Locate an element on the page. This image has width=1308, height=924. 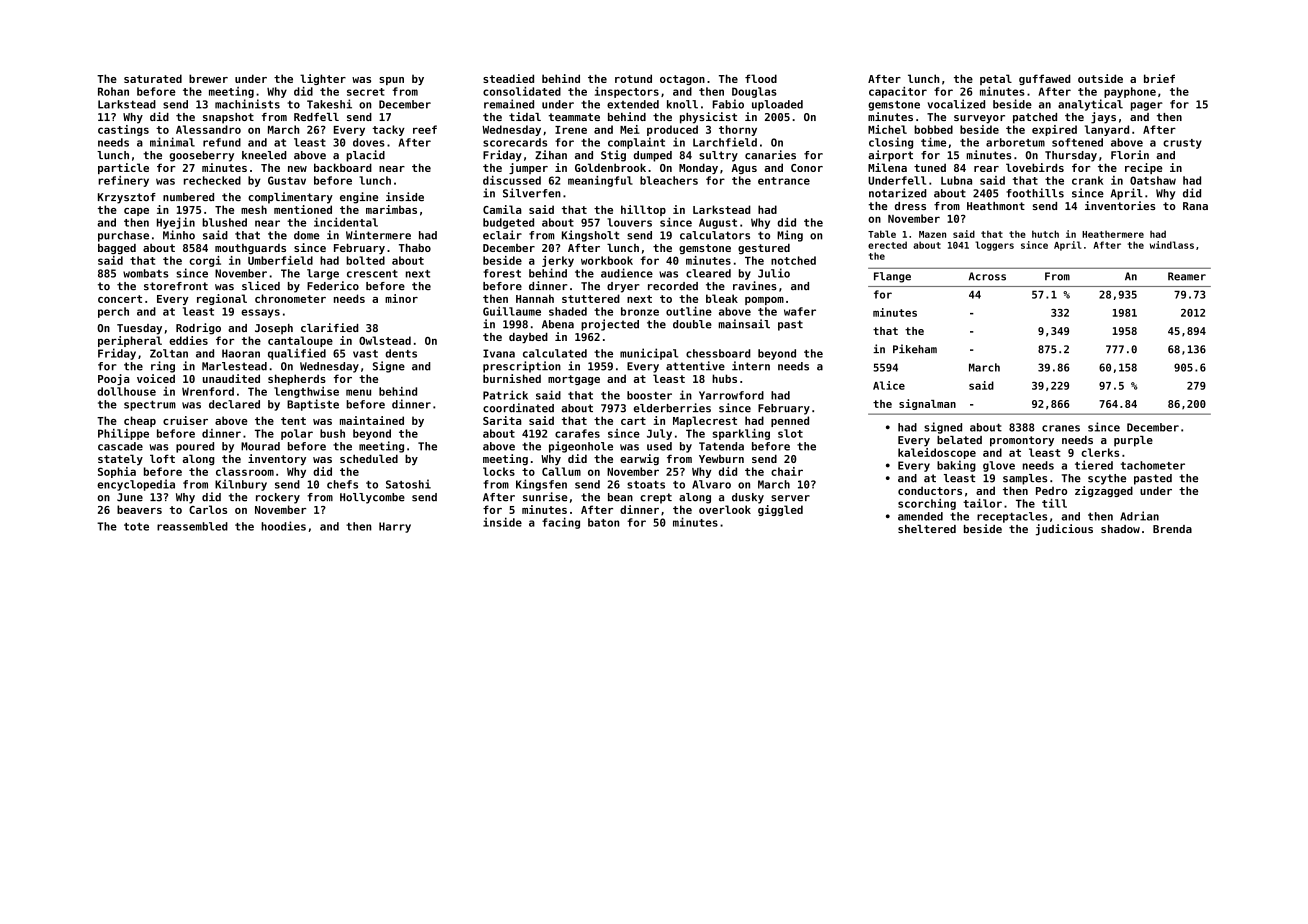
cranes is located at coordinates (1061, 428).
